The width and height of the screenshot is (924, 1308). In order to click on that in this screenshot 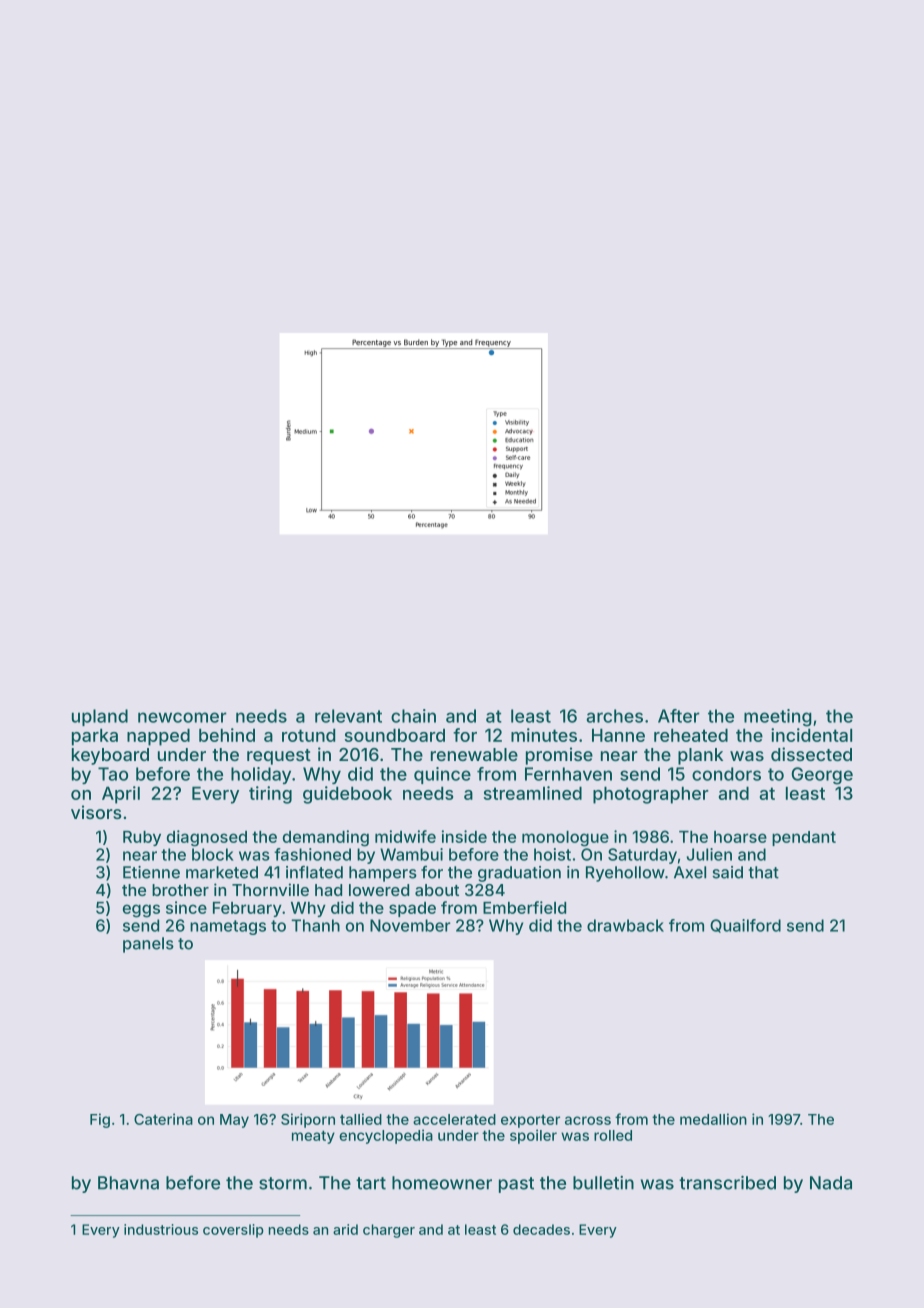, I will do `click(764, 872)`.
